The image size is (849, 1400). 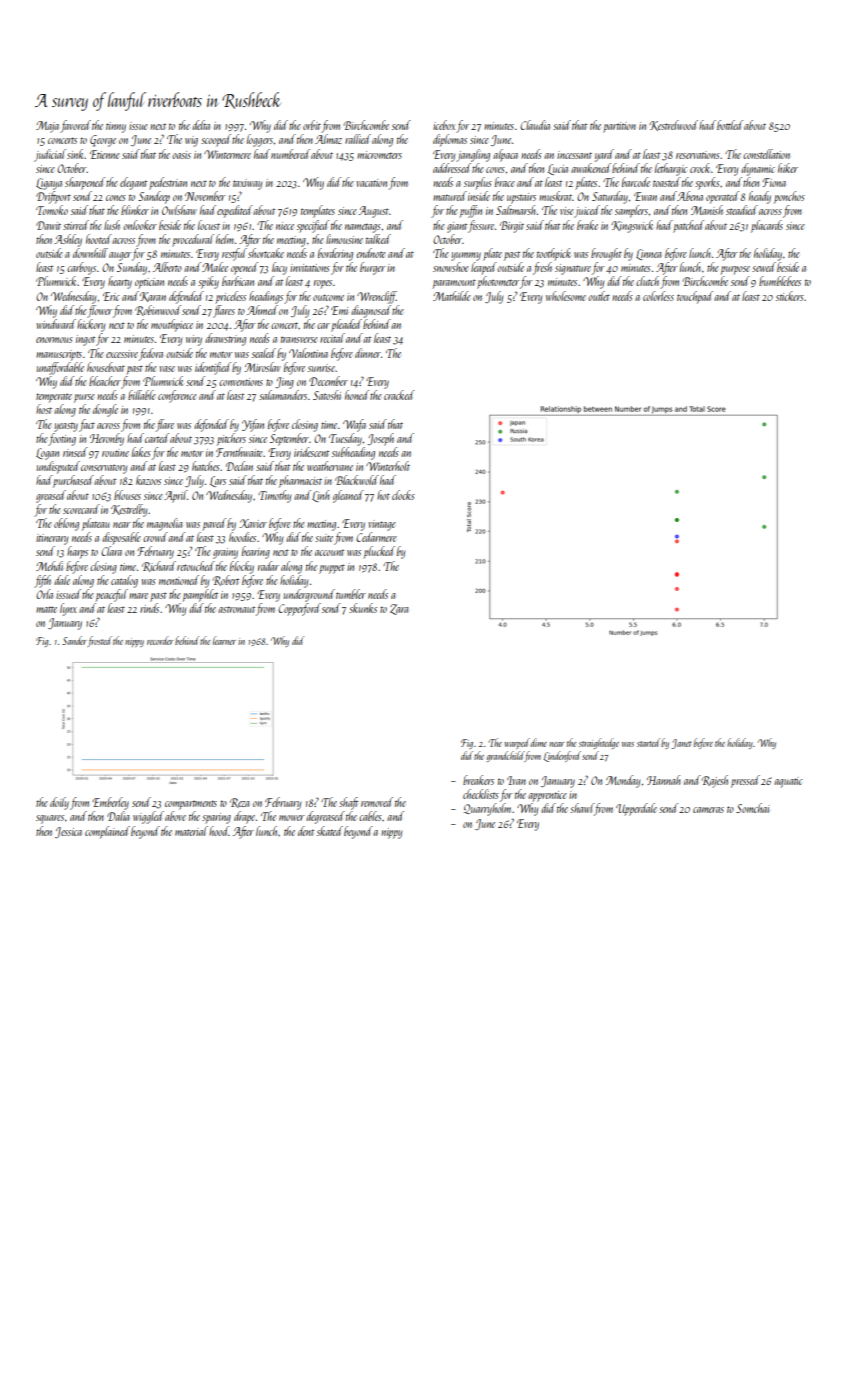 I want to click on warped, so click(x=517, y=743).
